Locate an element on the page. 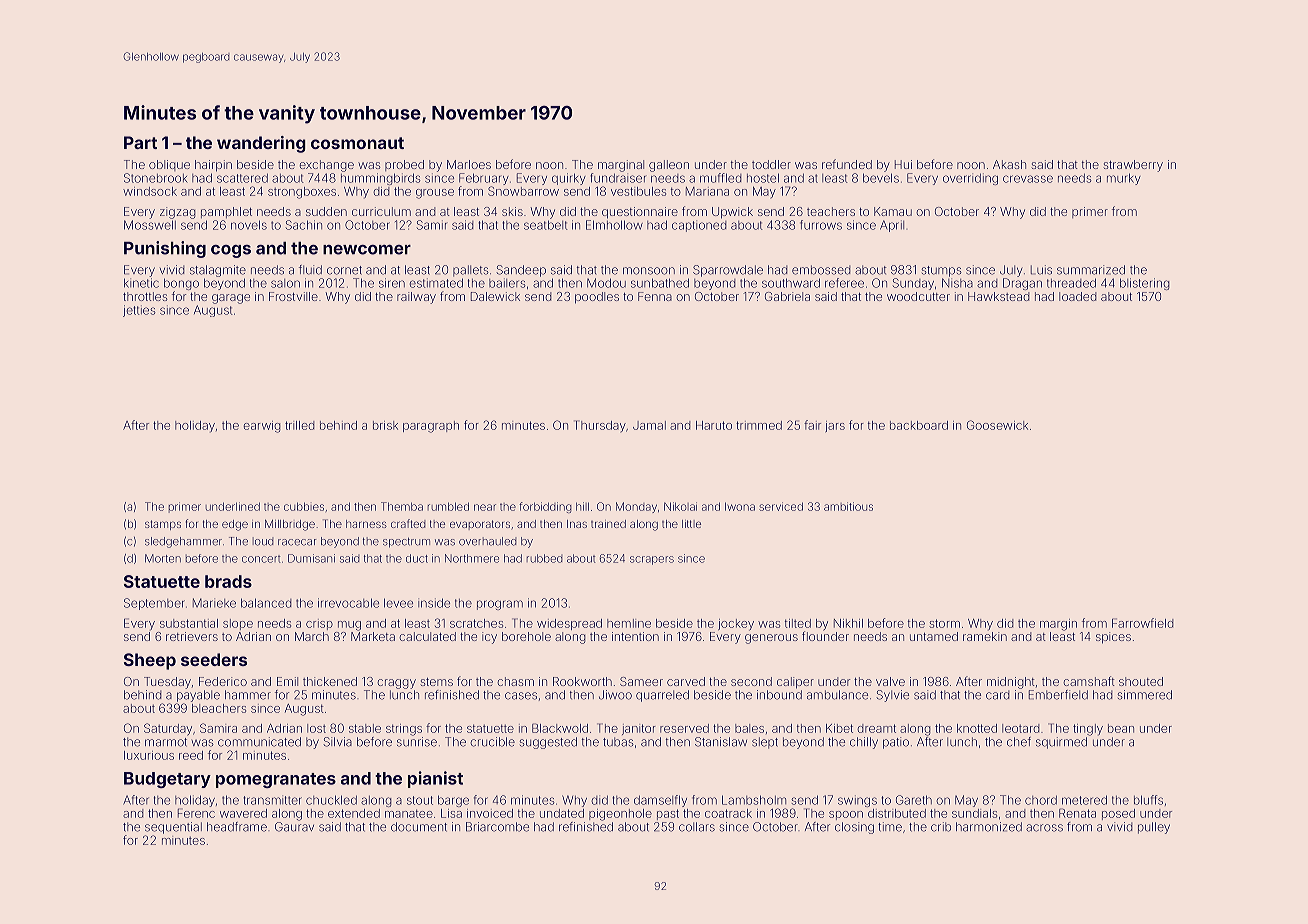 The height and width of the document is (924, 1308). September is located at coordinates (154, 604).
